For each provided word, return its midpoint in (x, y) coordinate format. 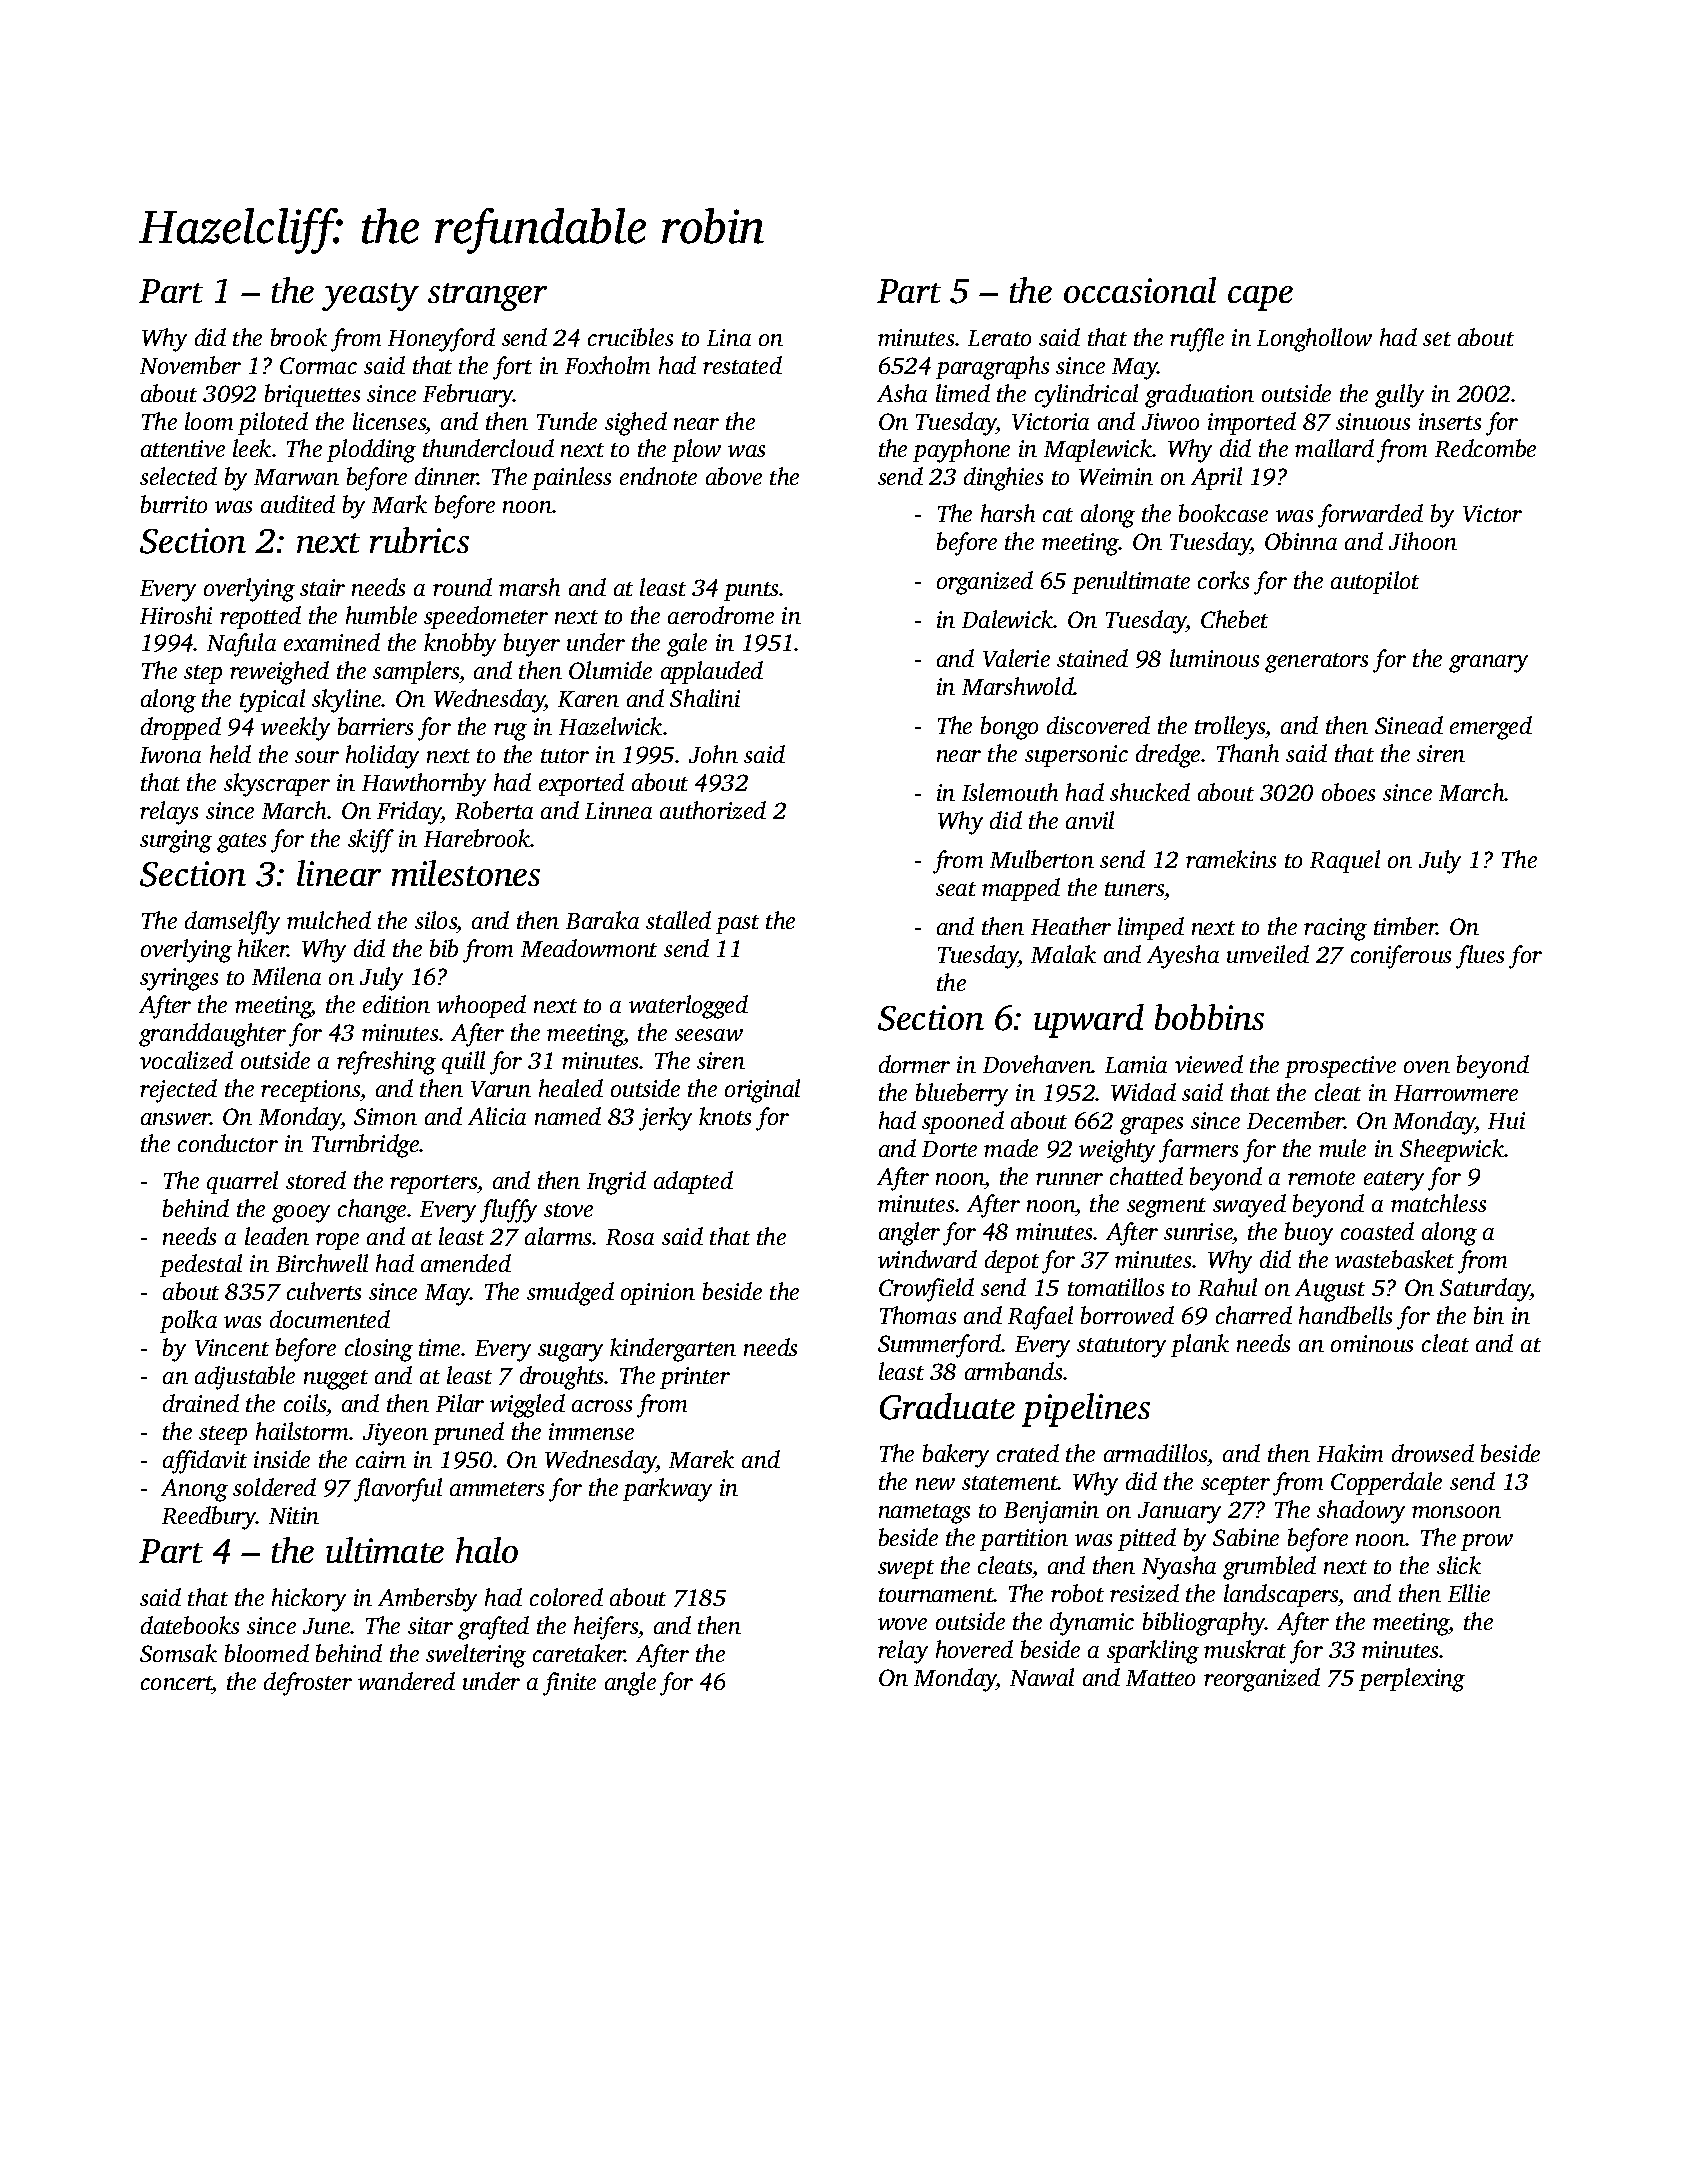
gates (241, 843)
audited (298, 504)
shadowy (1361, 1512)
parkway (667, 1490)
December (1296, 1120)
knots (725, 1116)
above (734, 476)
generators (1316, 663)
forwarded (1370, 516)
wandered (406, 1681)
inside (282, 1459)
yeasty (370, 297)
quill (463, 1062)
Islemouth (1010, 792)
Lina (729, 337)
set (1437, 339)
